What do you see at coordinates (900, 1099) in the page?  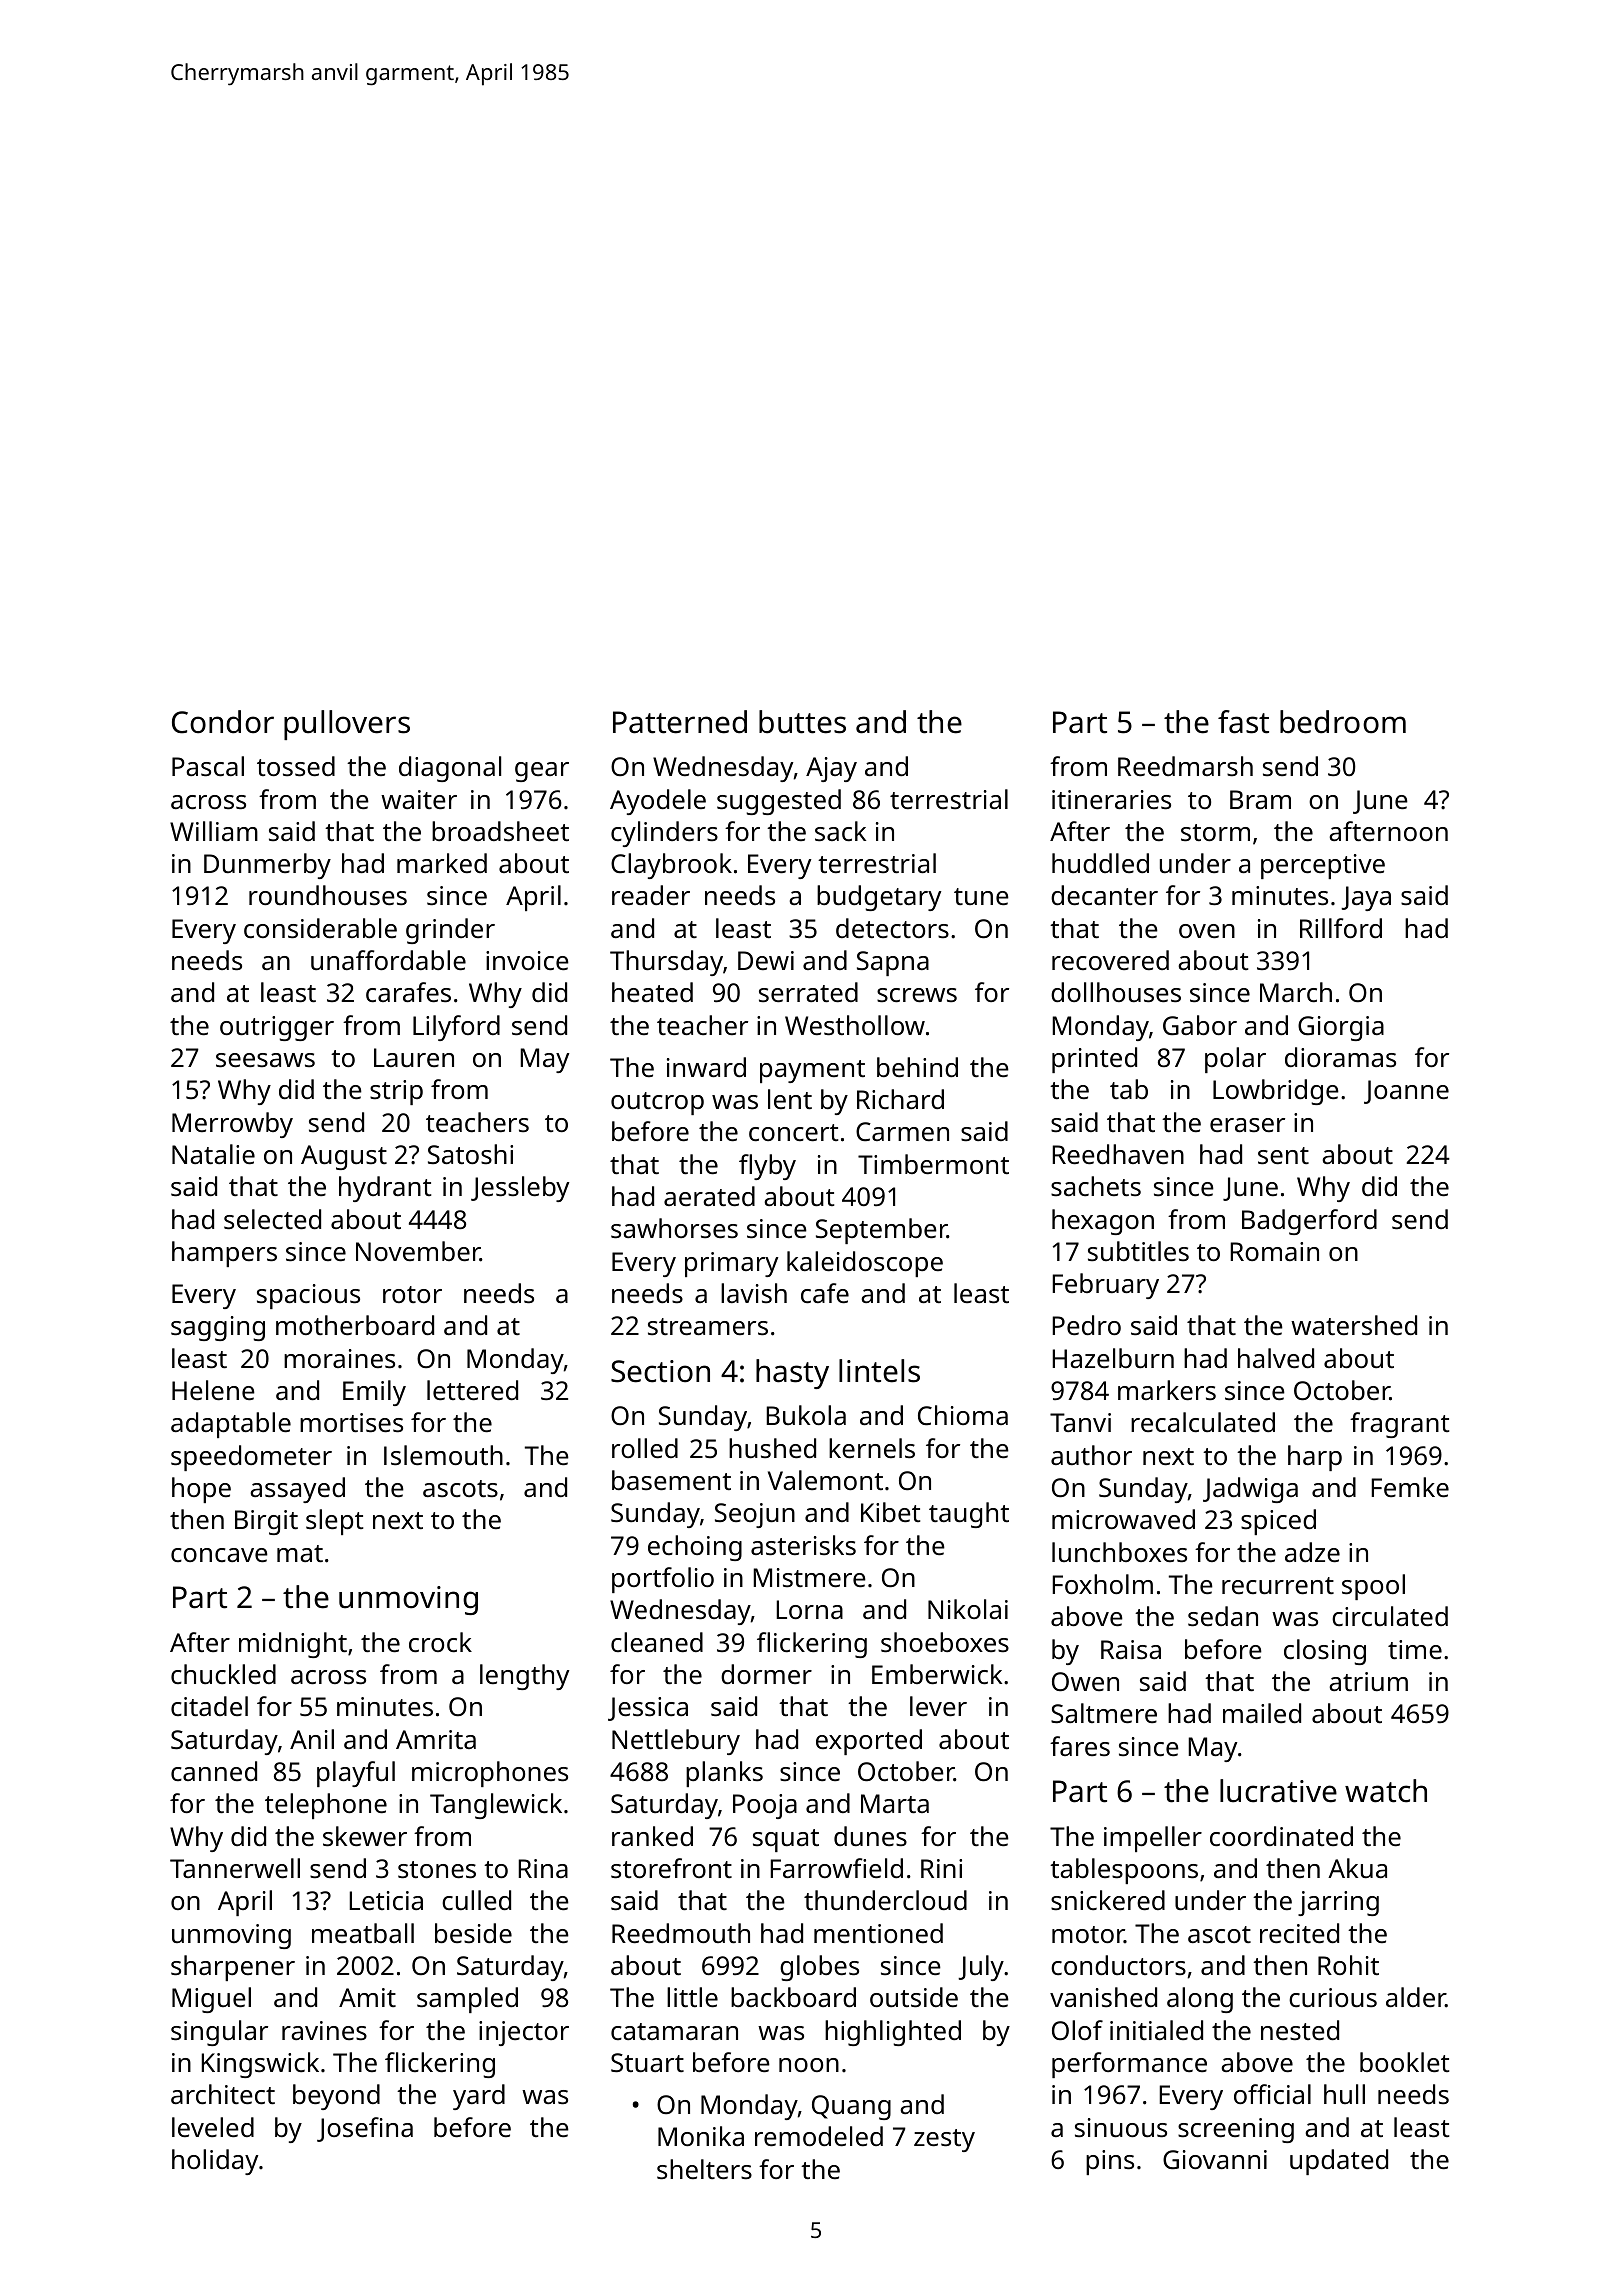 I see `Richard` at bounding box center [900, 1099].
